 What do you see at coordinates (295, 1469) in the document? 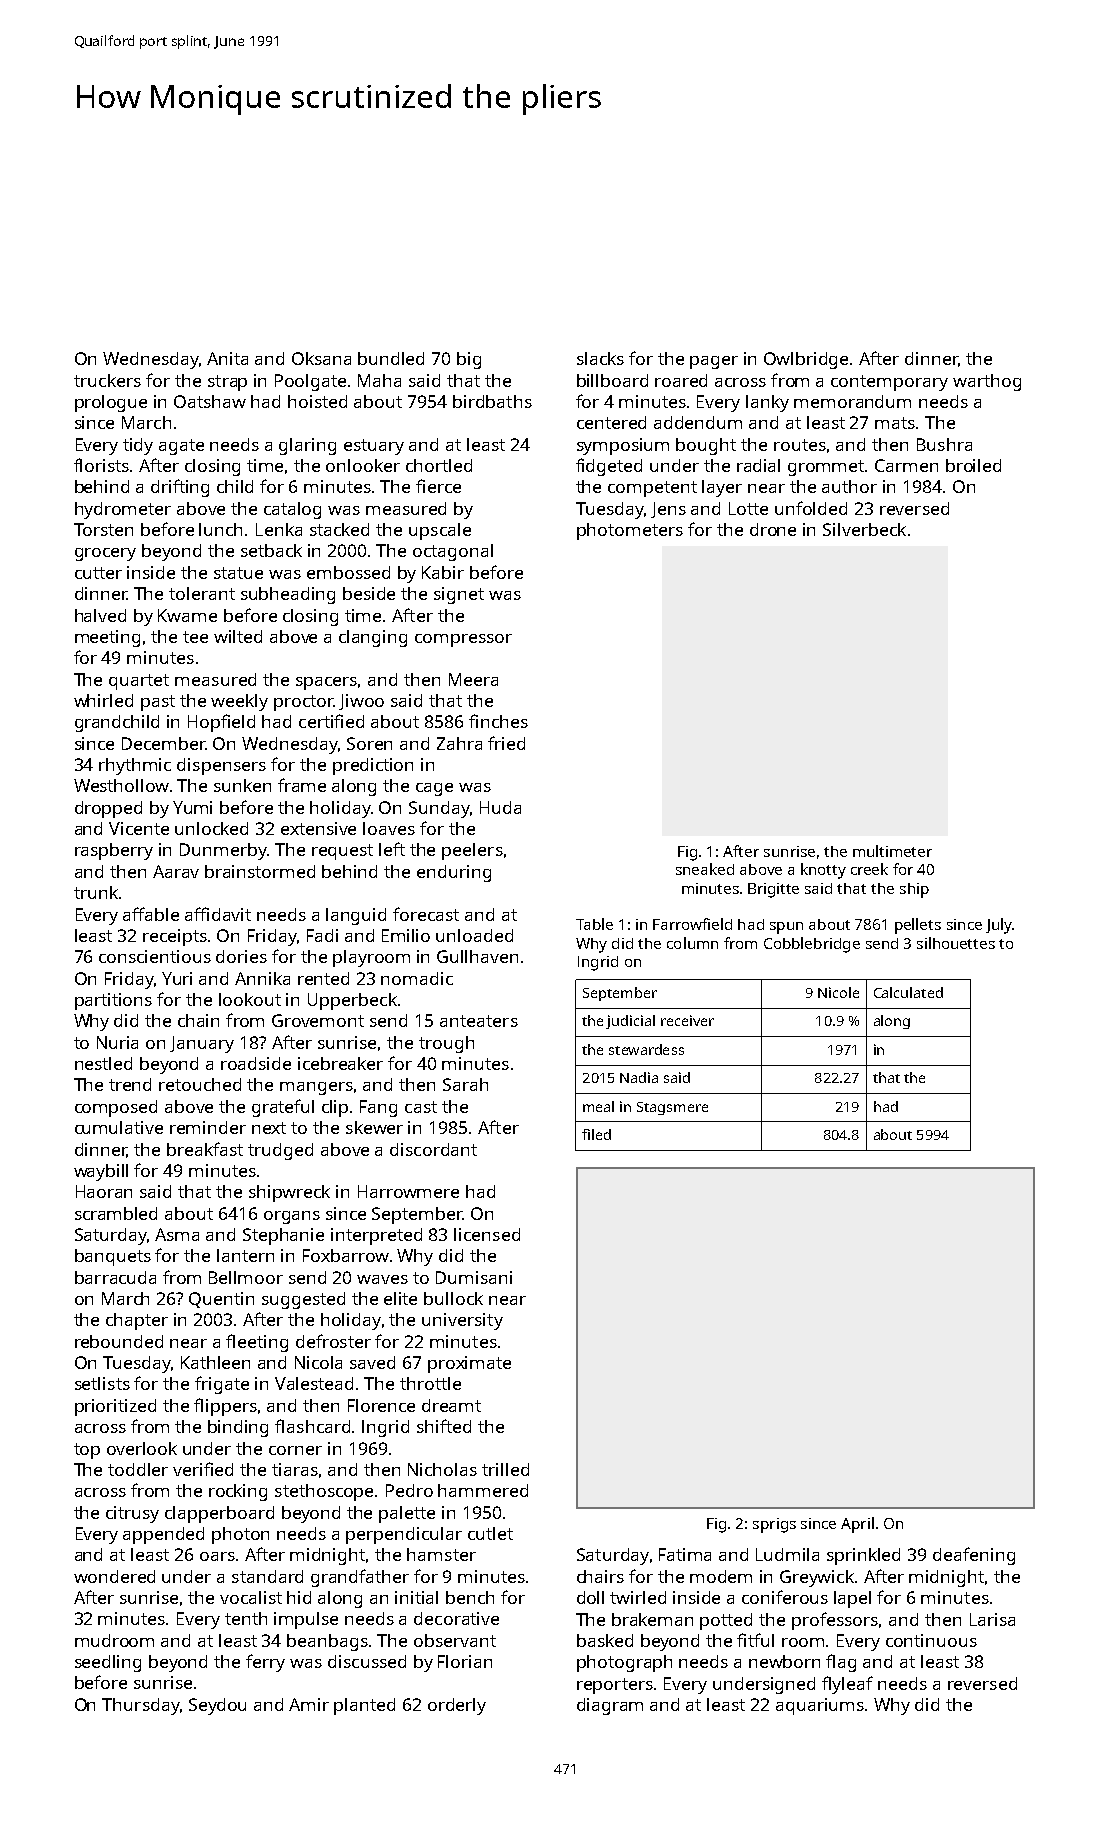
I see `tiaras` at bounding box center [295, 1469].
